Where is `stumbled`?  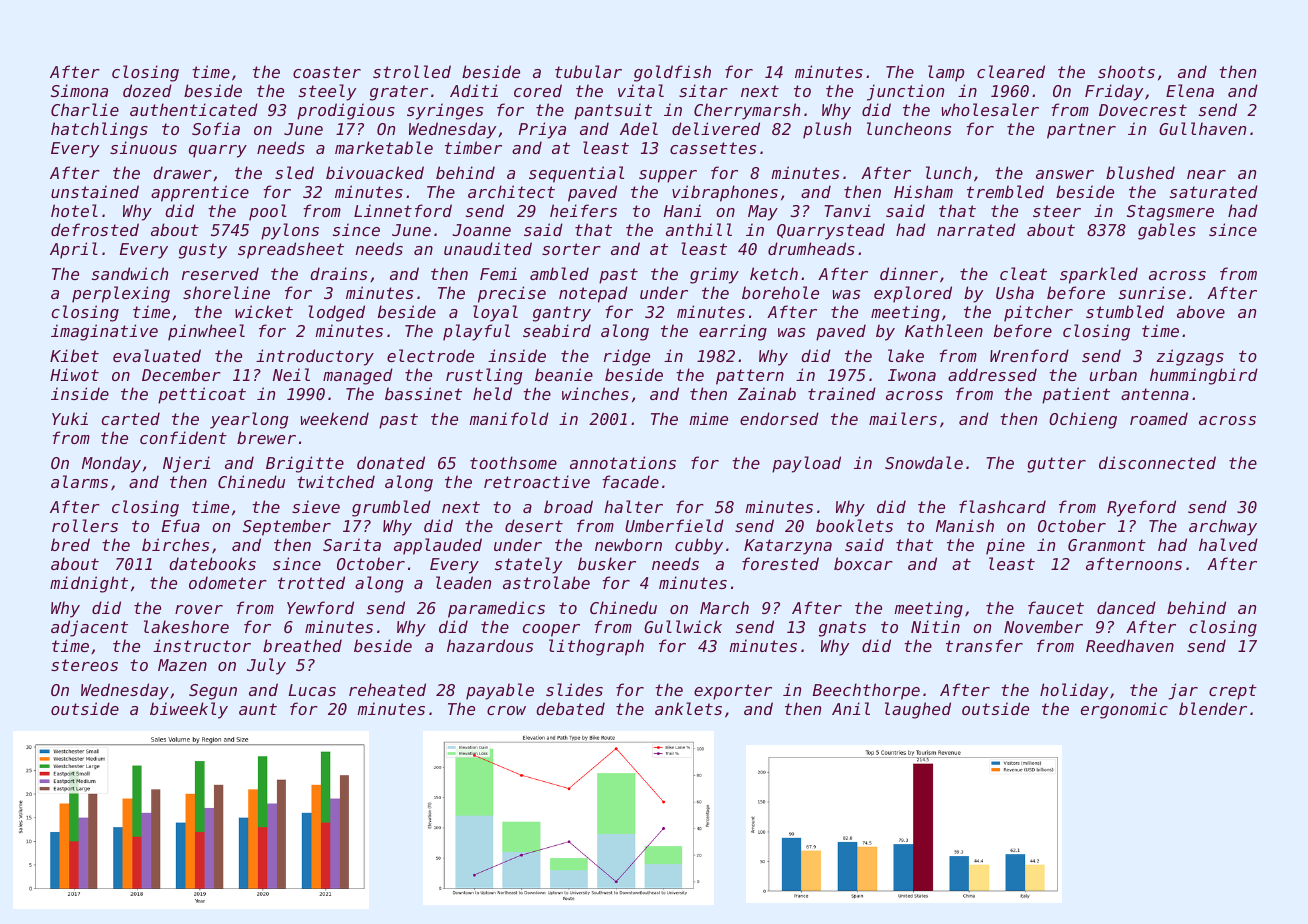 stumbled is located at coordinates (1125, 311).
